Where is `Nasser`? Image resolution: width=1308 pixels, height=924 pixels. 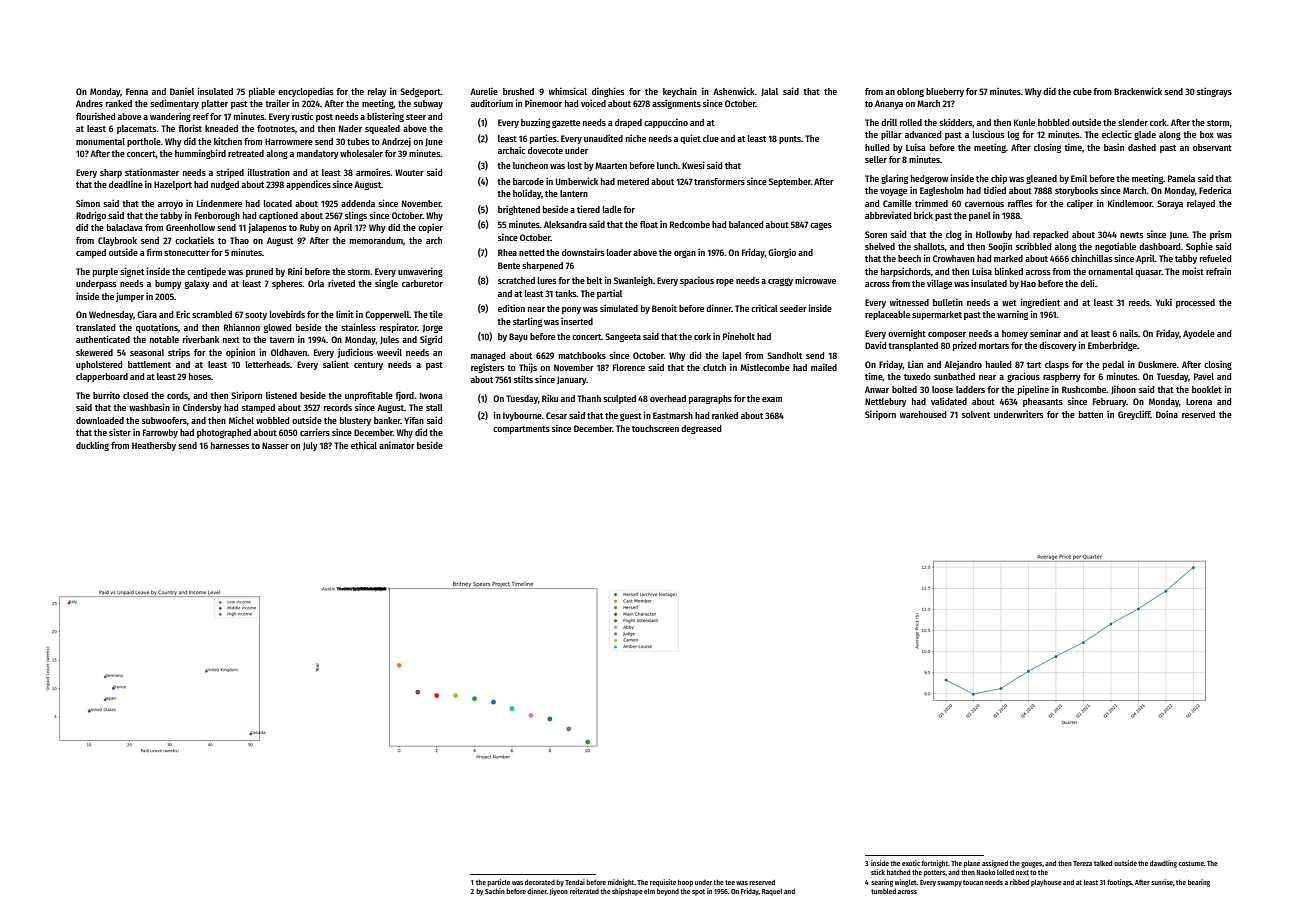 Nasser is located at coordinates (275, 445).
